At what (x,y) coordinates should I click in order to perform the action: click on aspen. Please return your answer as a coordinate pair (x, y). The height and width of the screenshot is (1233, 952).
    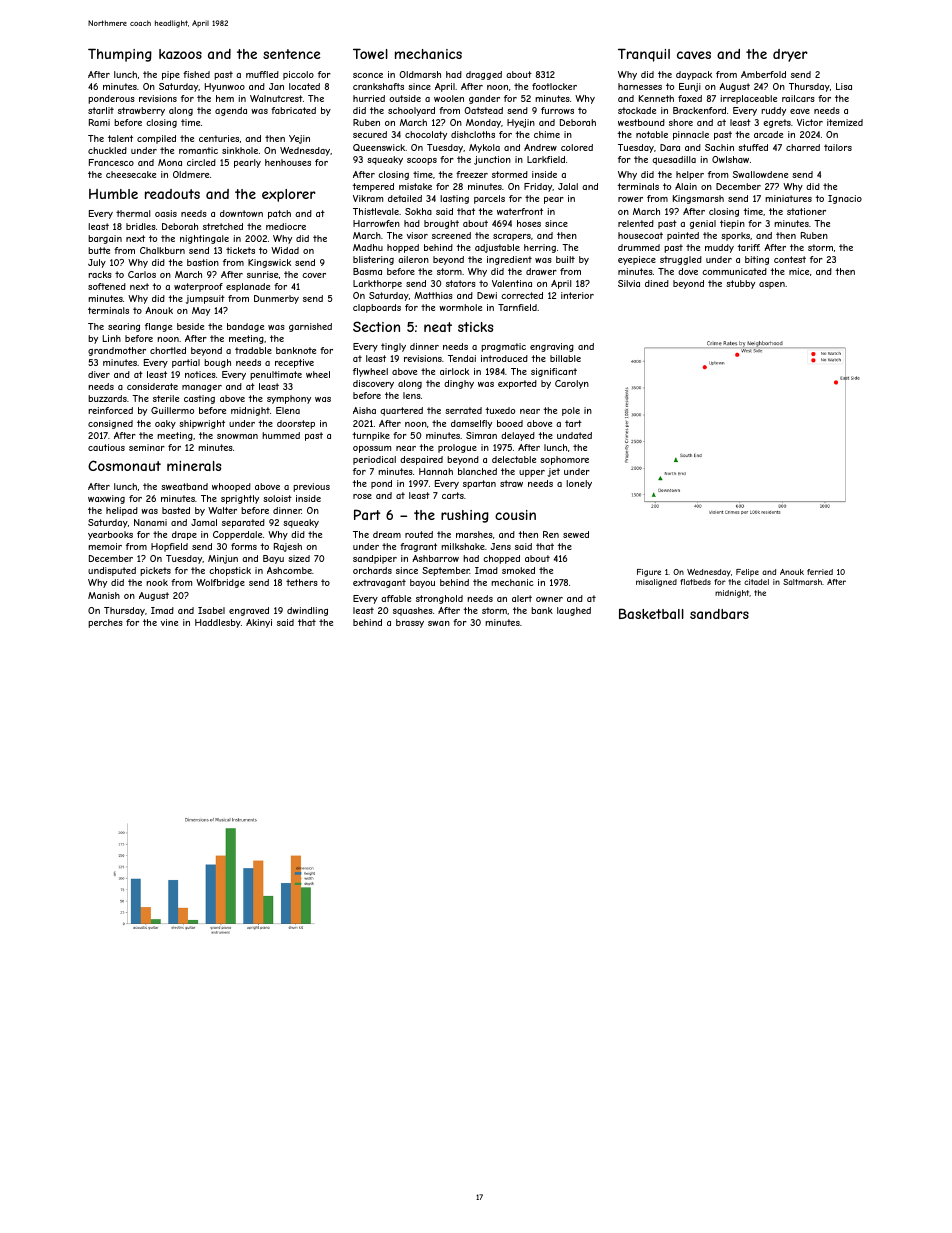
    Looking at the image, I should click on (772, 285).
